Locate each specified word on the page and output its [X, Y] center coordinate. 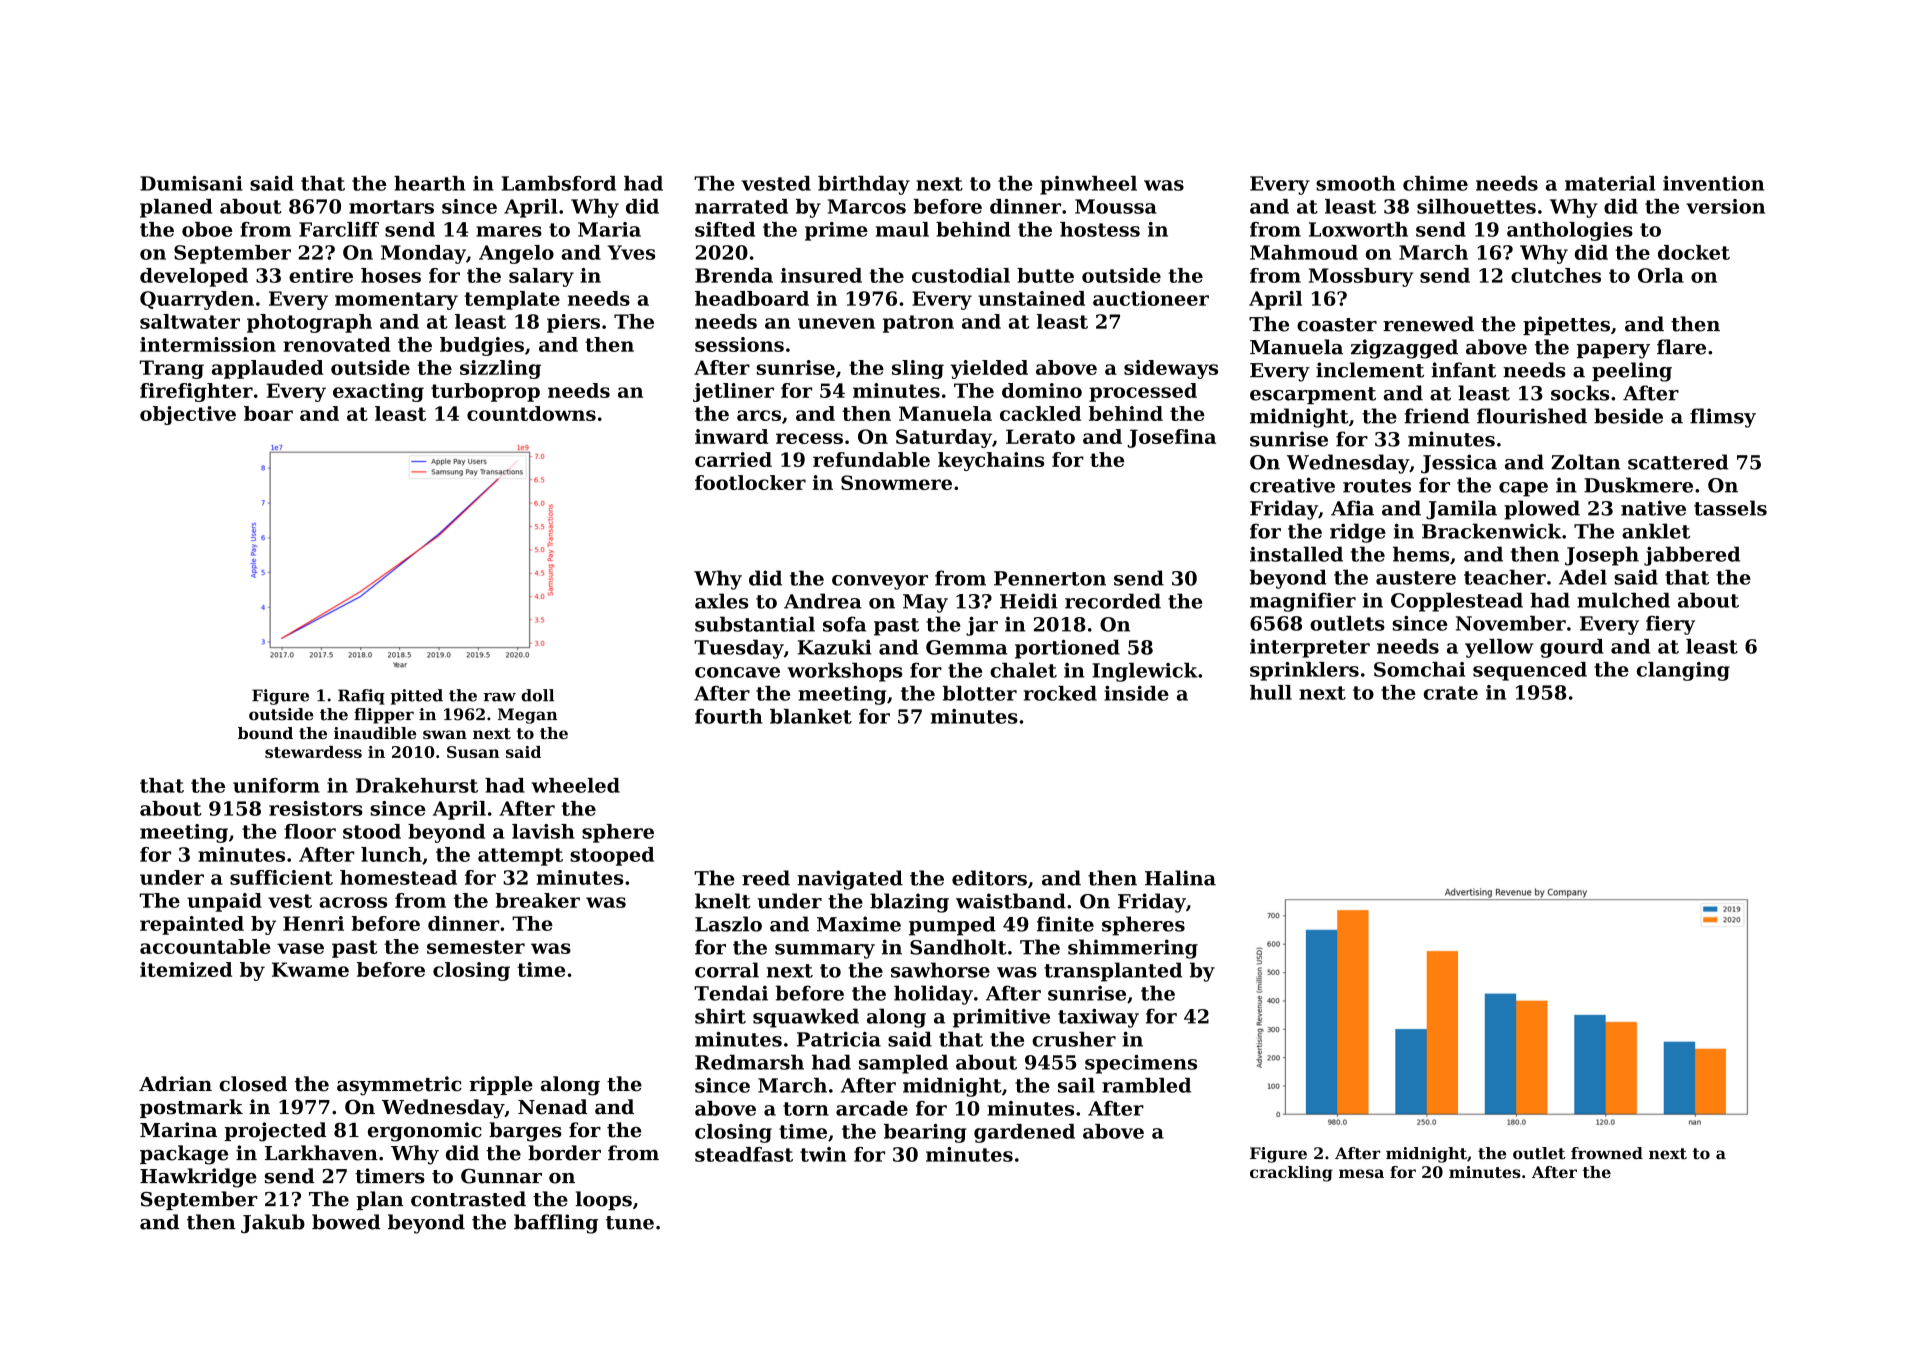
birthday [864, 185]
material [1610, 183]
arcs [759, 415]
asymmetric [399, 1086]
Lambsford [559, 183]
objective [188, 415]
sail [1076, 1085]
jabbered [1692, 556]
